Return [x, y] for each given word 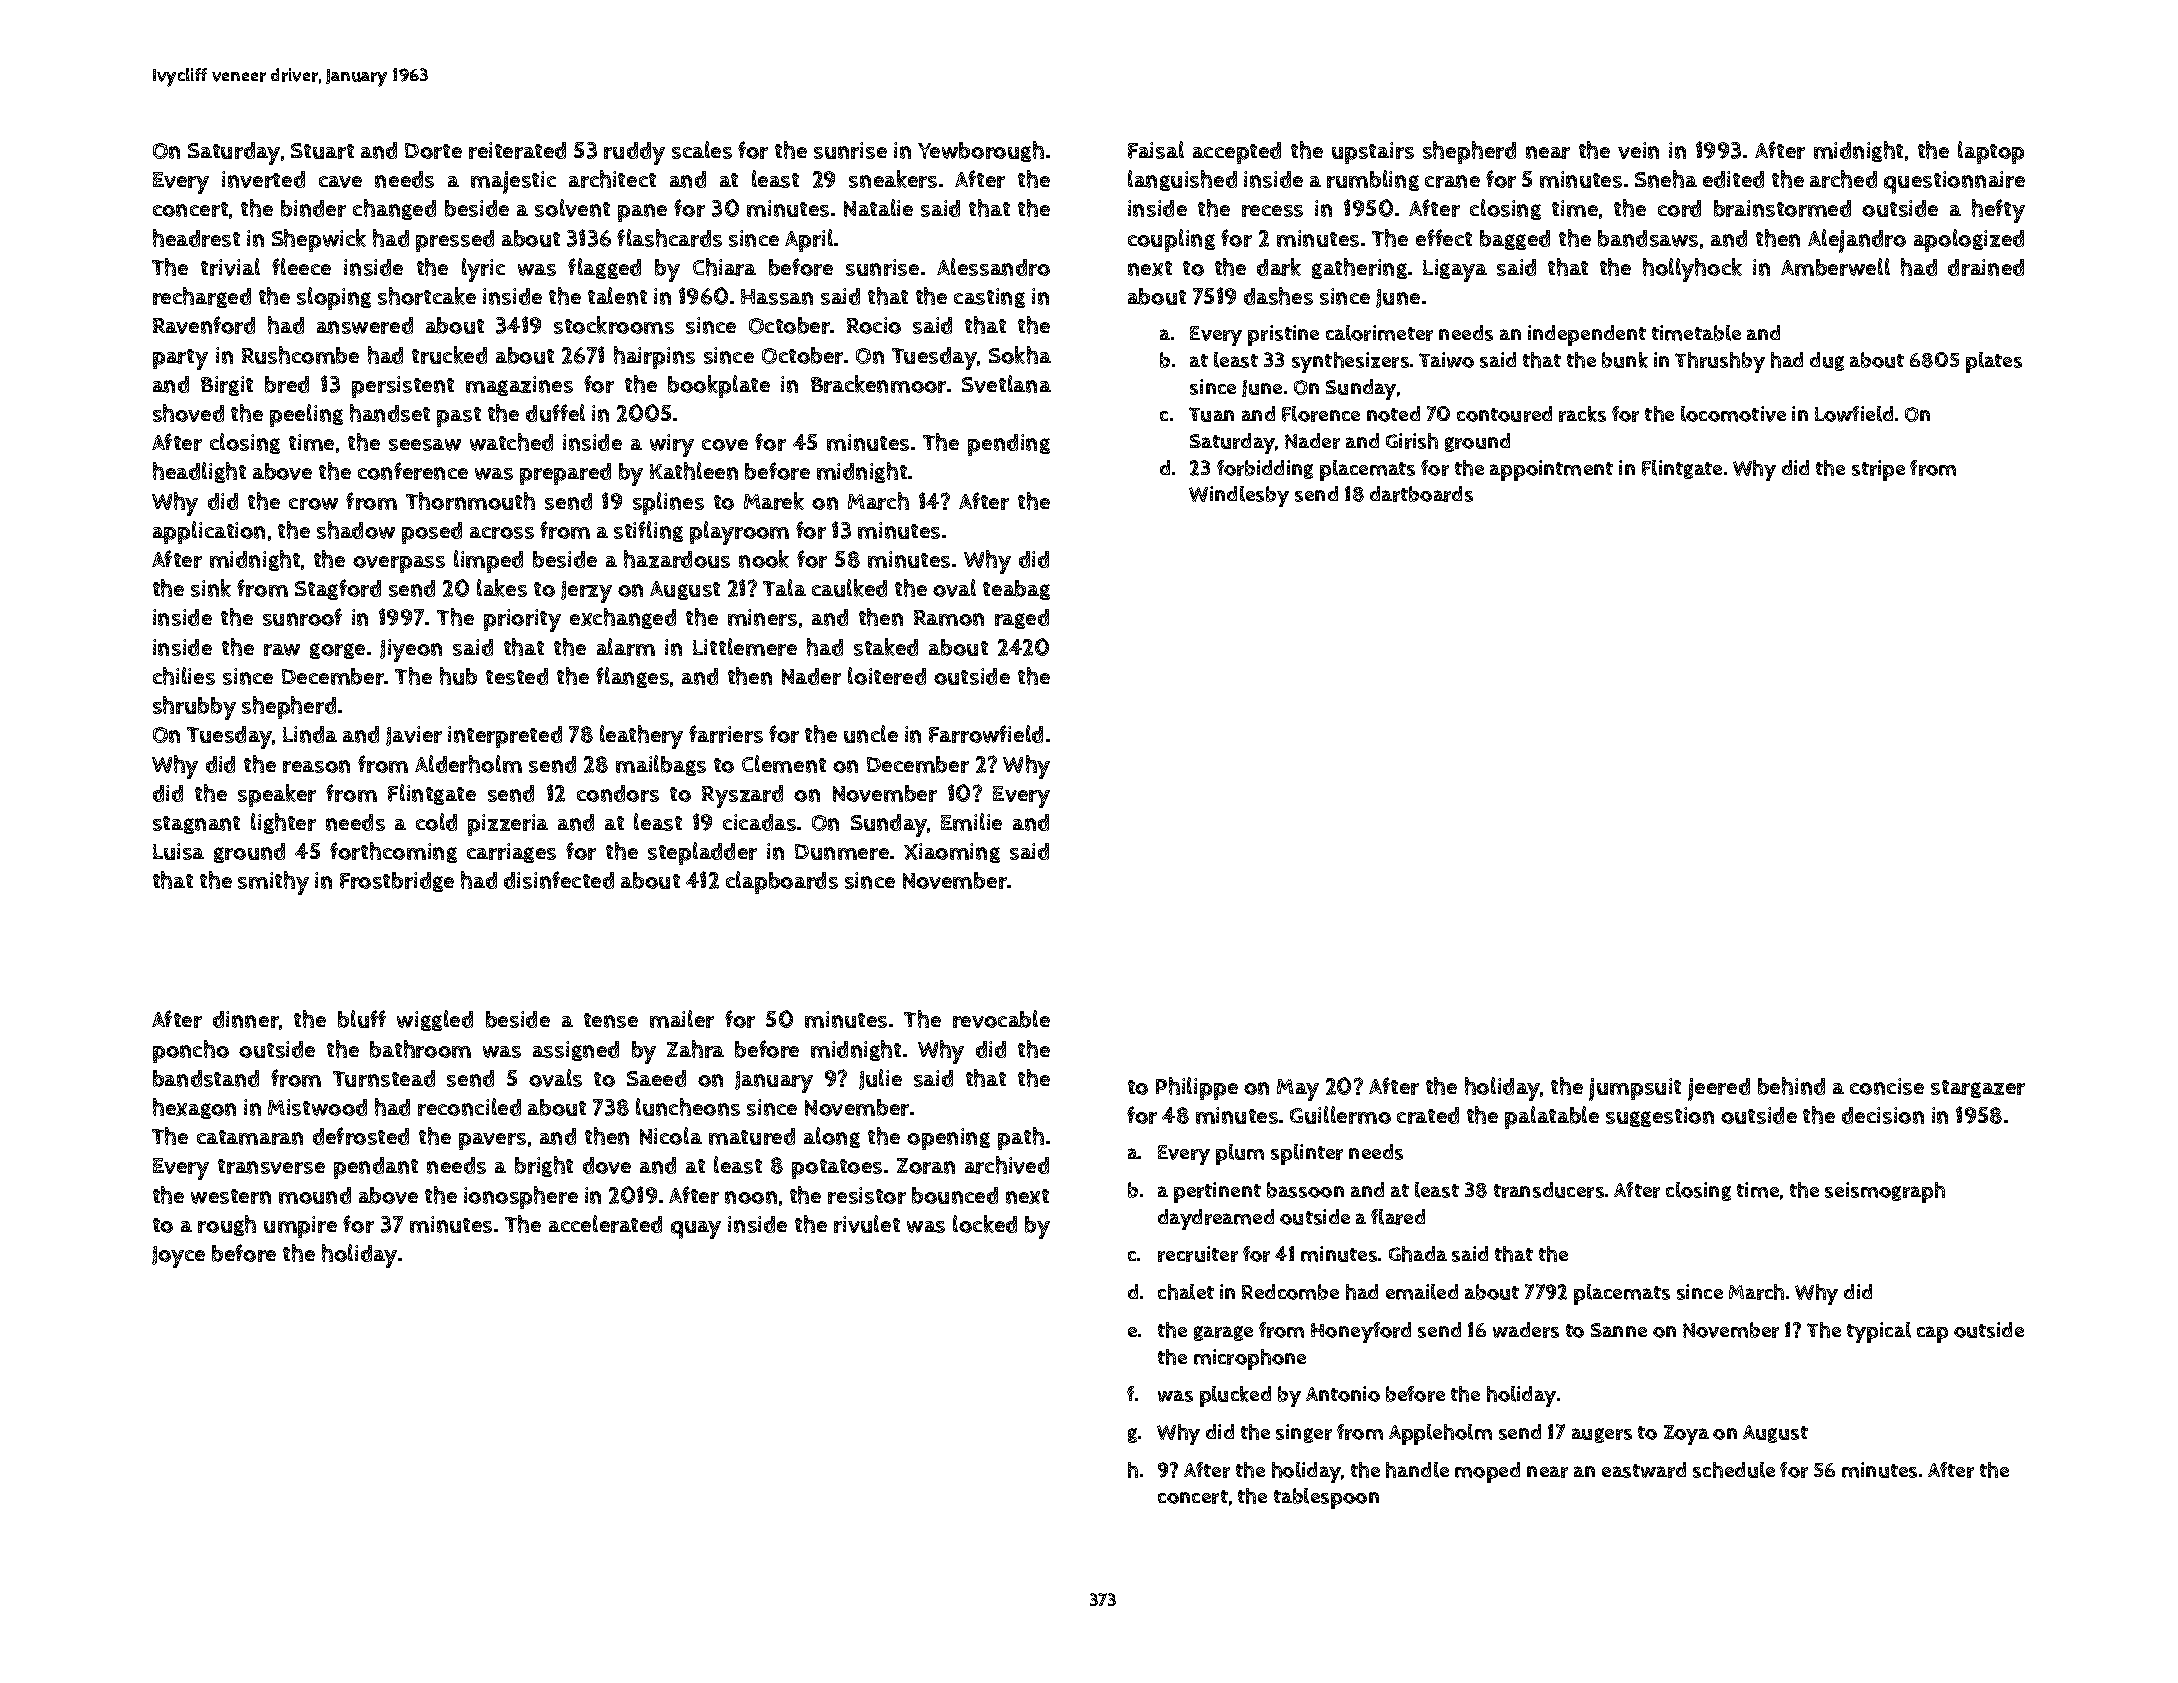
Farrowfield [986, 734]
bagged [1515, 240]
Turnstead [384, 1078]
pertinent [1217, 1192]
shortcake [427, 296]
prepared [565, 474]
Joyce [178, 1257]
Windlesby [1239, 496]
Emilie [971, 822]
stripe [1878, 470]
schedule [1734, 1470]
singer [1304, 1433]
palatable [1552, 1117]
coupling [1171, 240]
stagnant [196, 825]
